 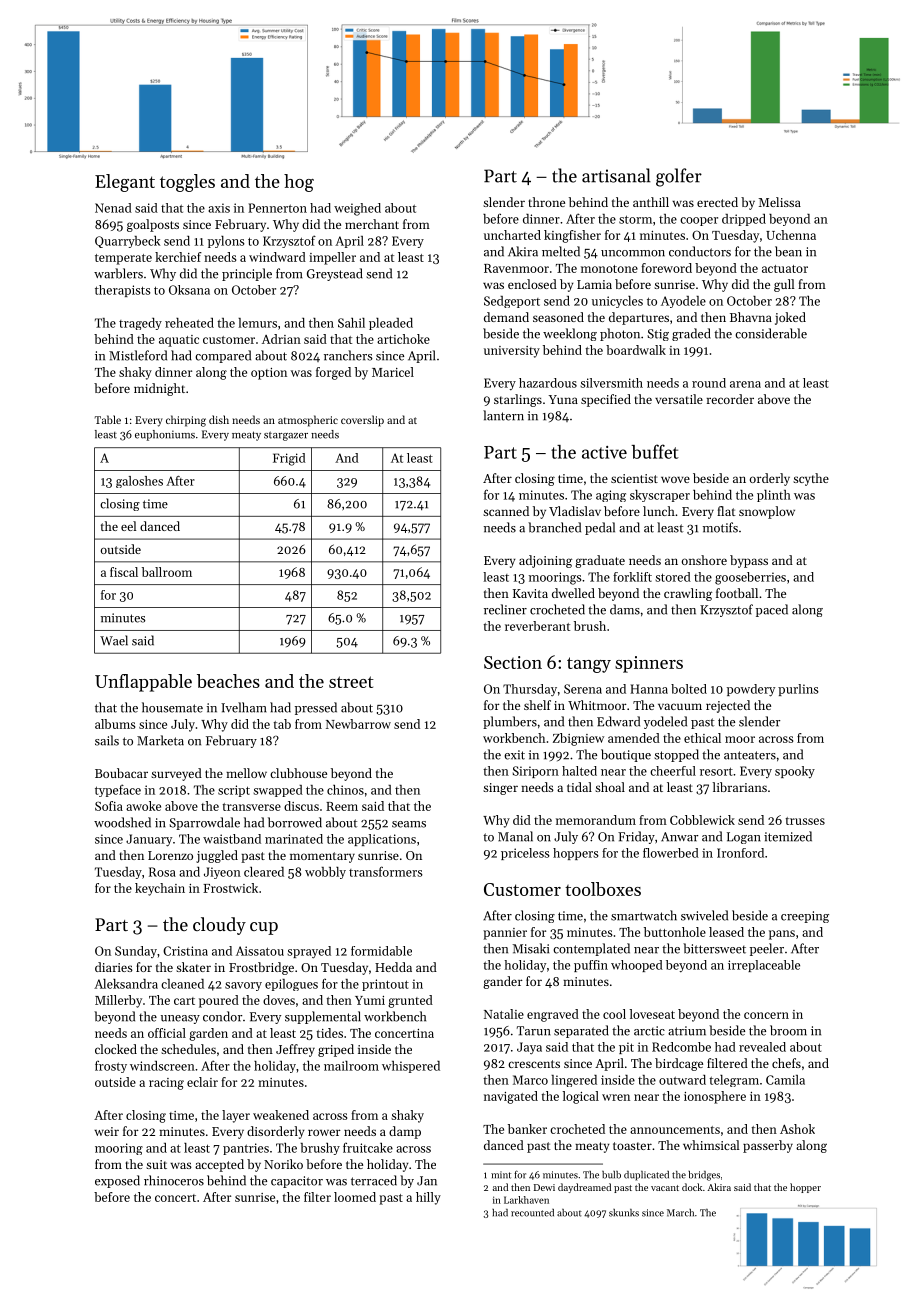 What do you see at coordinates (537, 626) in the screenshot?
I see `reverberant` at bounding box center [537, 626].
